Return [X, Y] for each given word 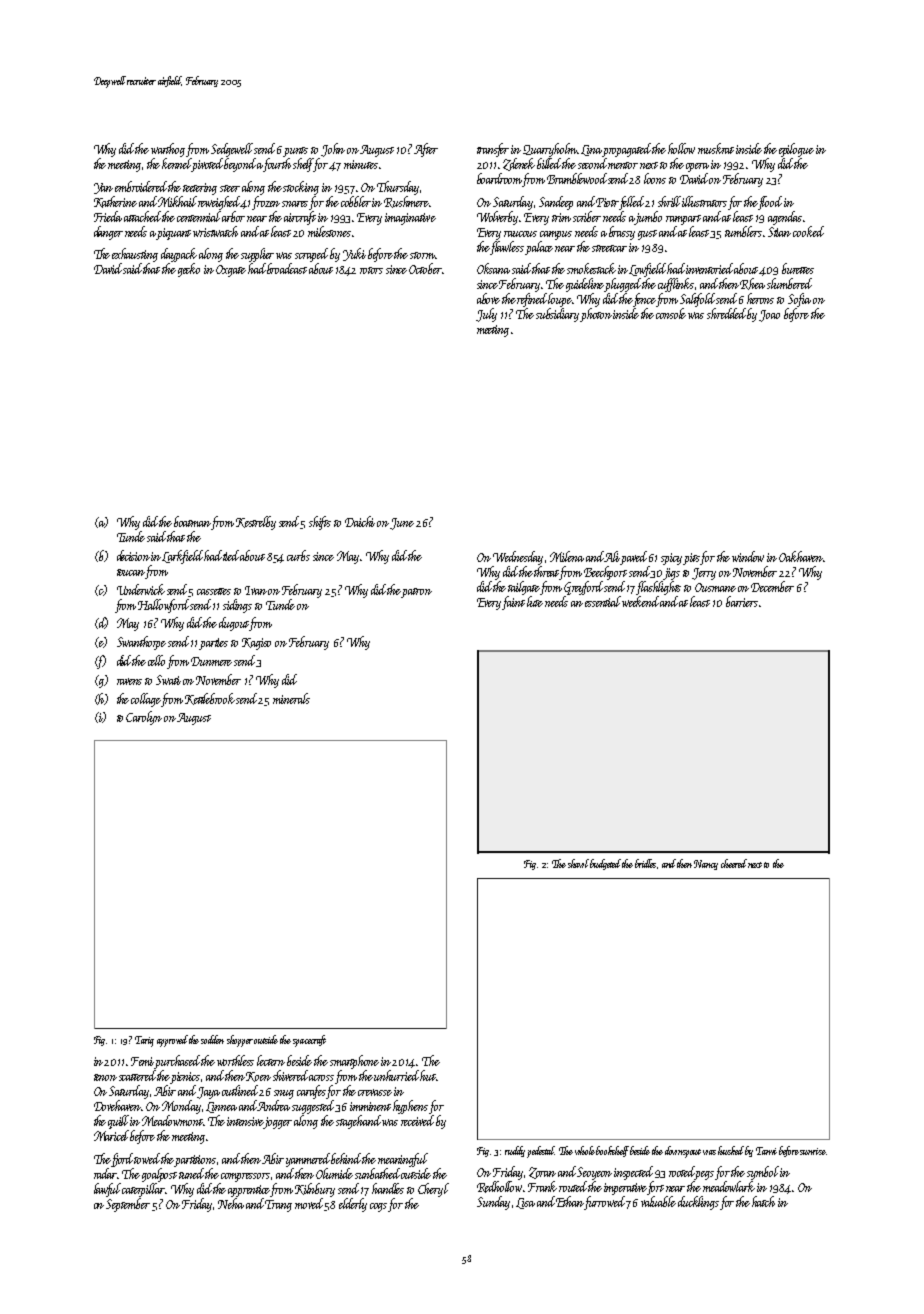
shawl [578, 863]
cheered [734, 863]
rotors [371, 270]
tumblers [743, 231]
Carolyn [144, 718]
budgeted [605, 864]
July [486, 315]
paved [634, 558]
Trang [278, 1206]
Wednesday [518, 558]
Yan [103, 188]
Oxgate [231, 271]
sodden [212, 1039]
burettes [798, 268]
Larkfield [183, 557]
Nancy [706, 865]
